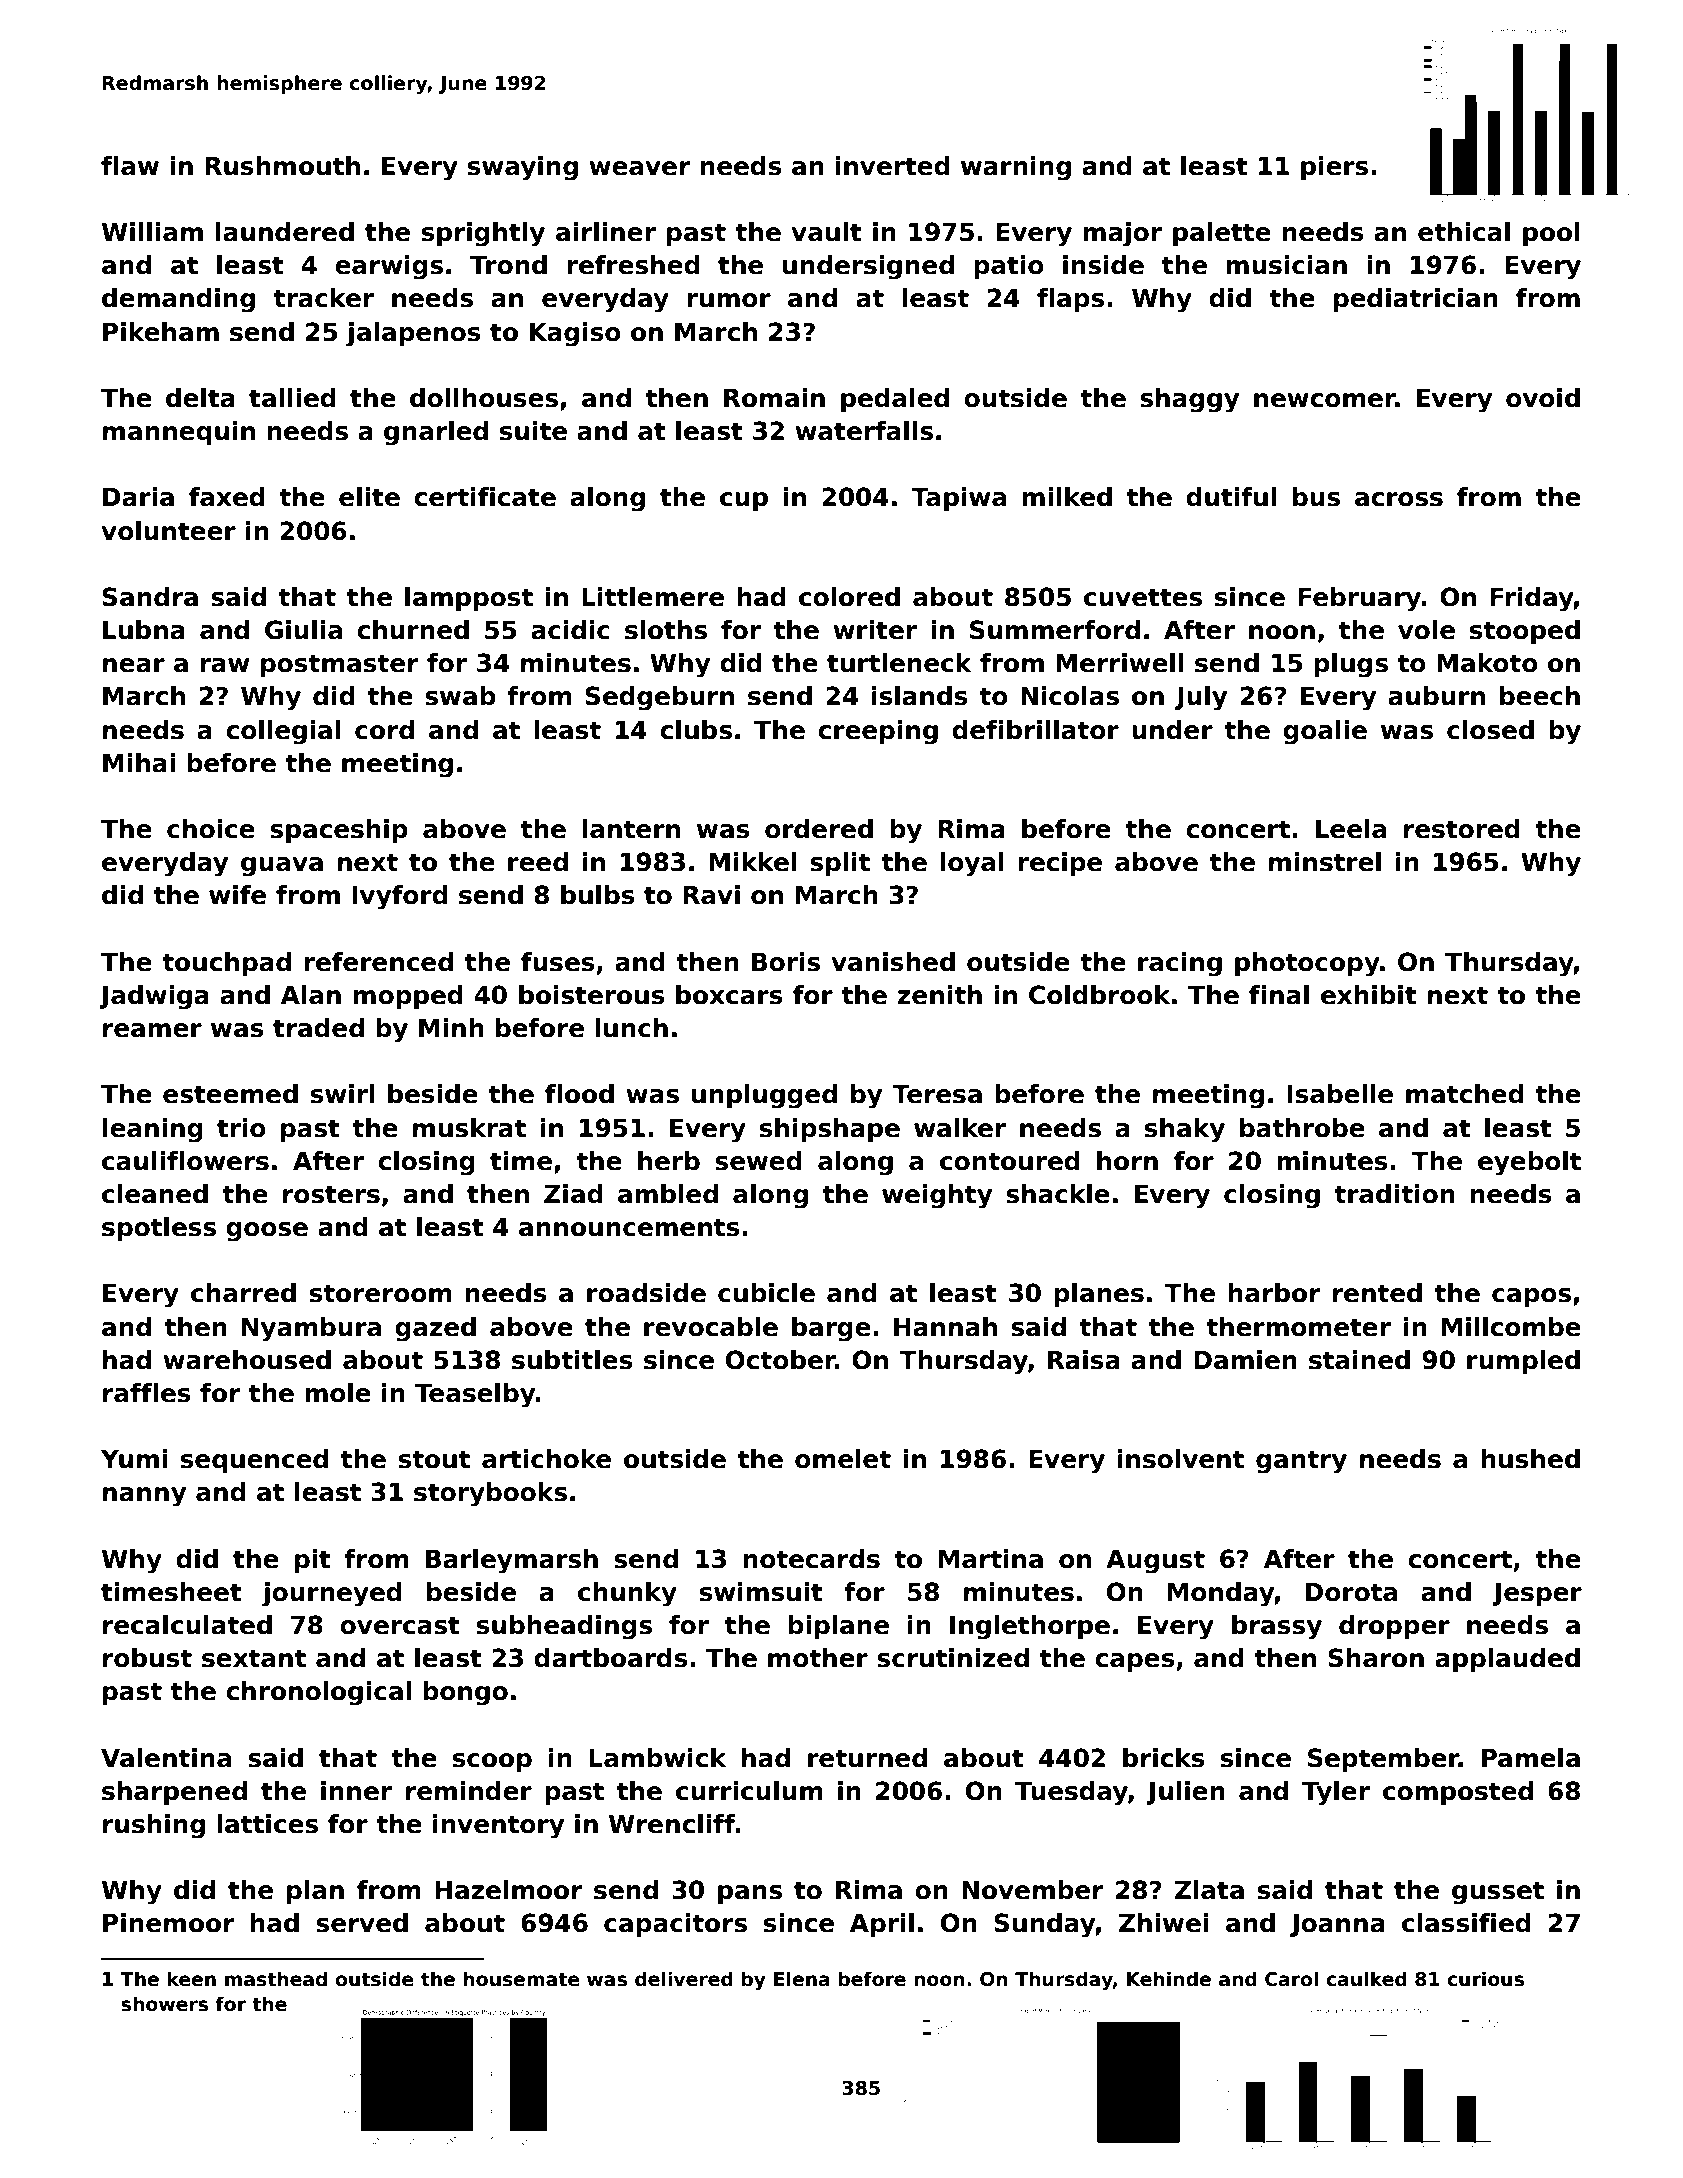 The height and width of the screenshot is (2178, 1683). Describe the element at coordinates (538, 862) in the screenshot. I see `reed` at that location.
